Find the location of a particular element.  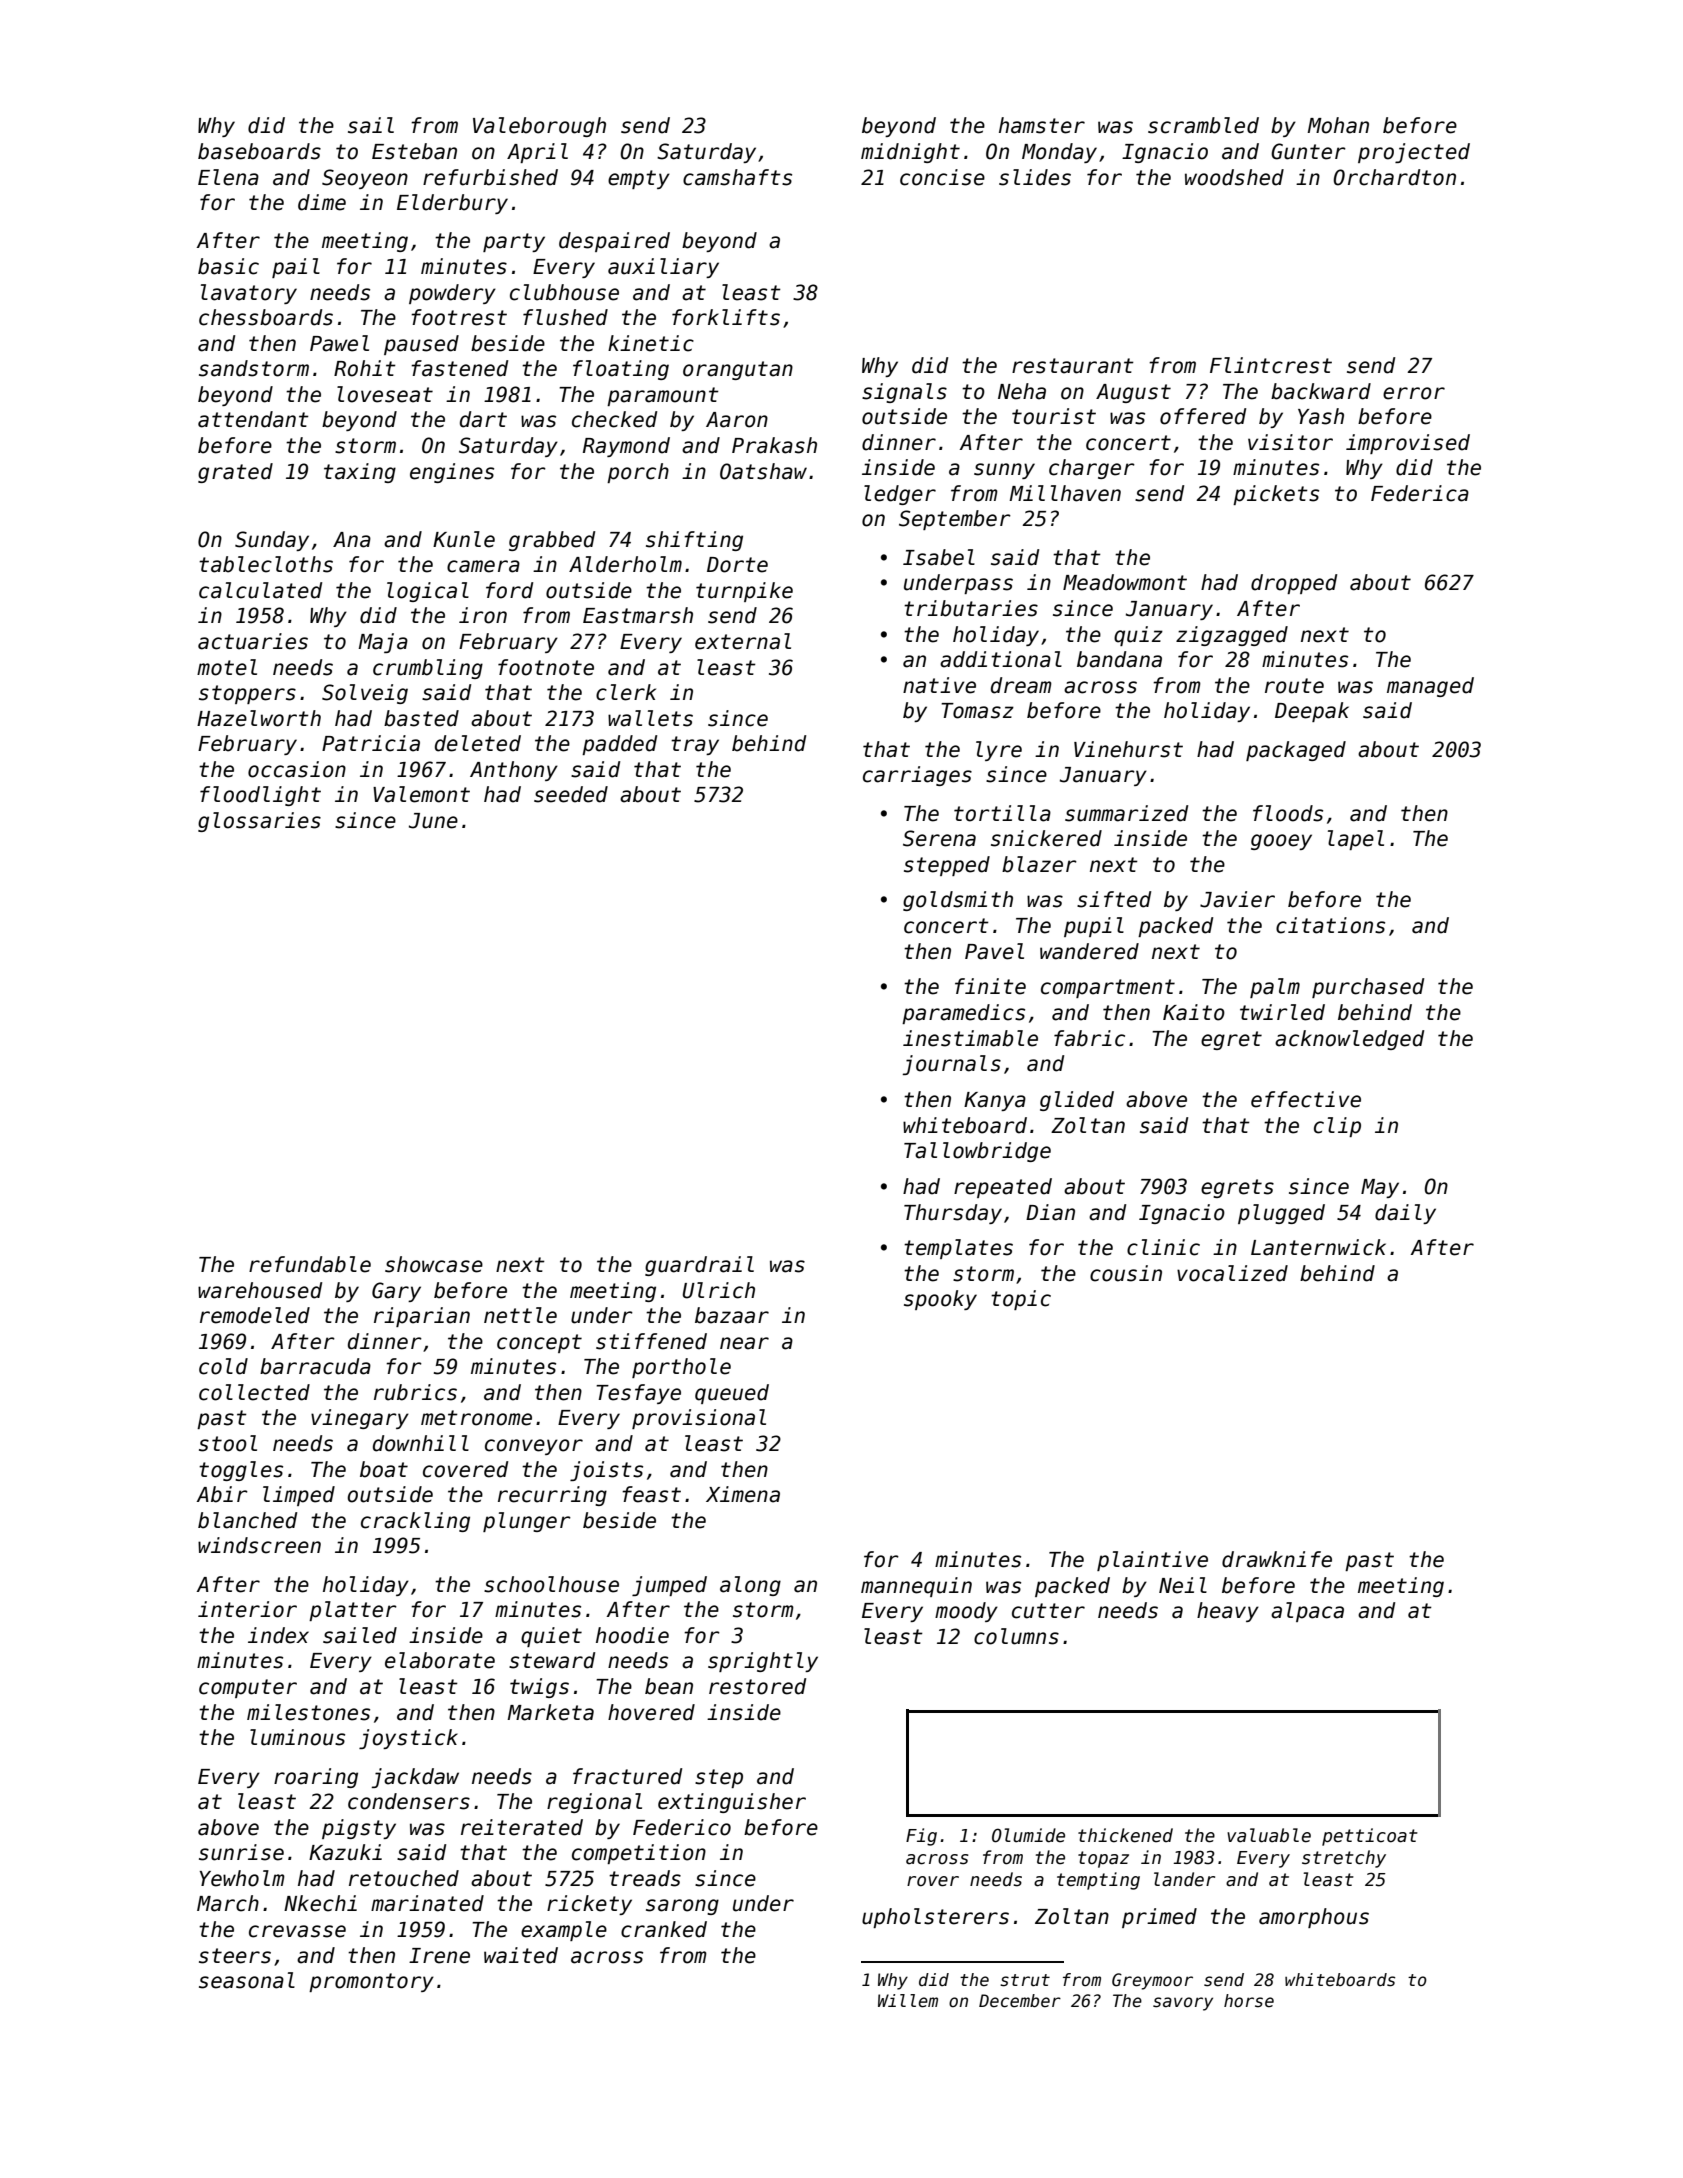

occasion is located at coordinates (297, 769).
